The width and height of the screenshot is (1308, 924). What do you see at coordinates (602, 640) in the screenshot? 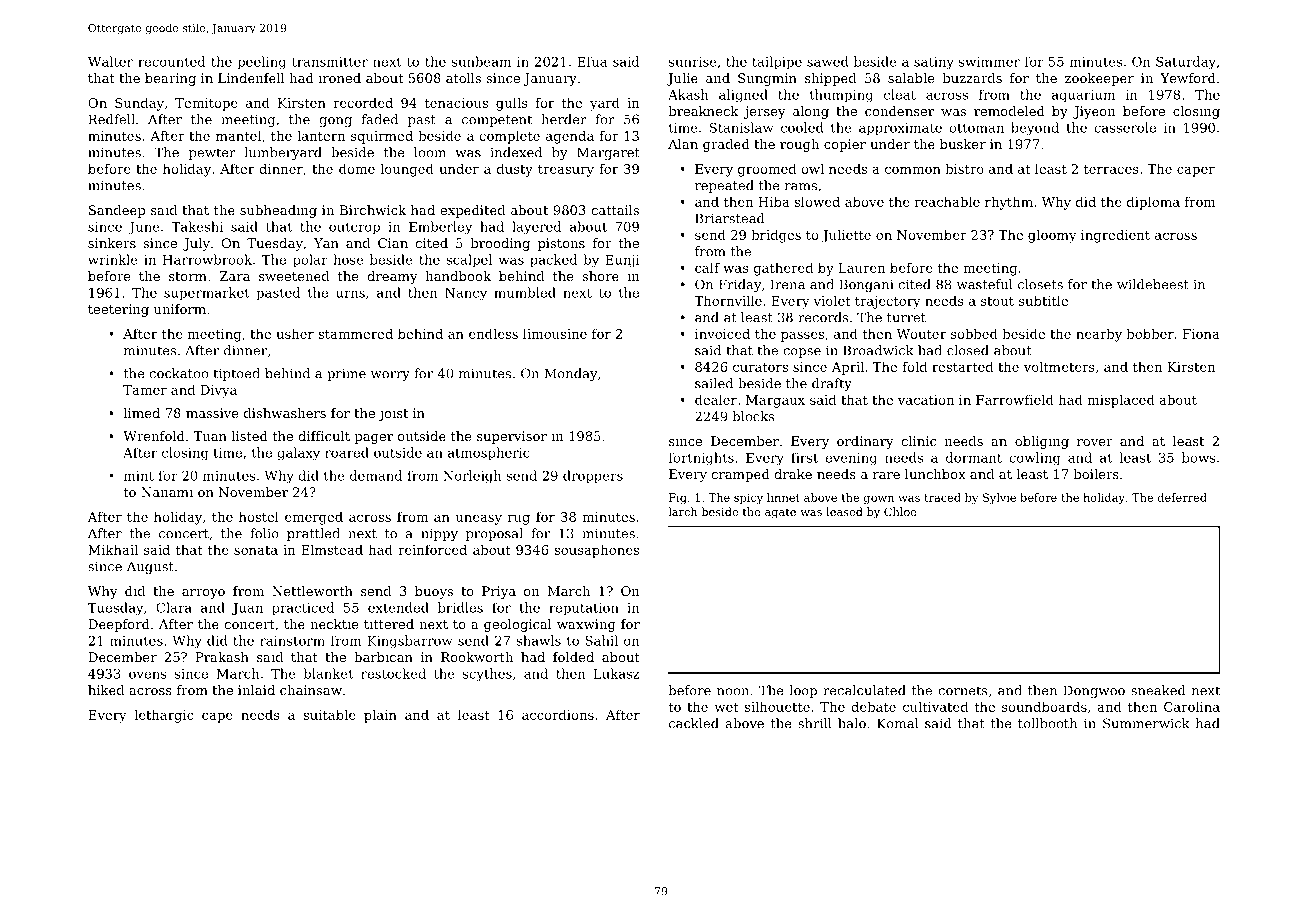
I see `Sahil` at bounding box center [602, 640].
